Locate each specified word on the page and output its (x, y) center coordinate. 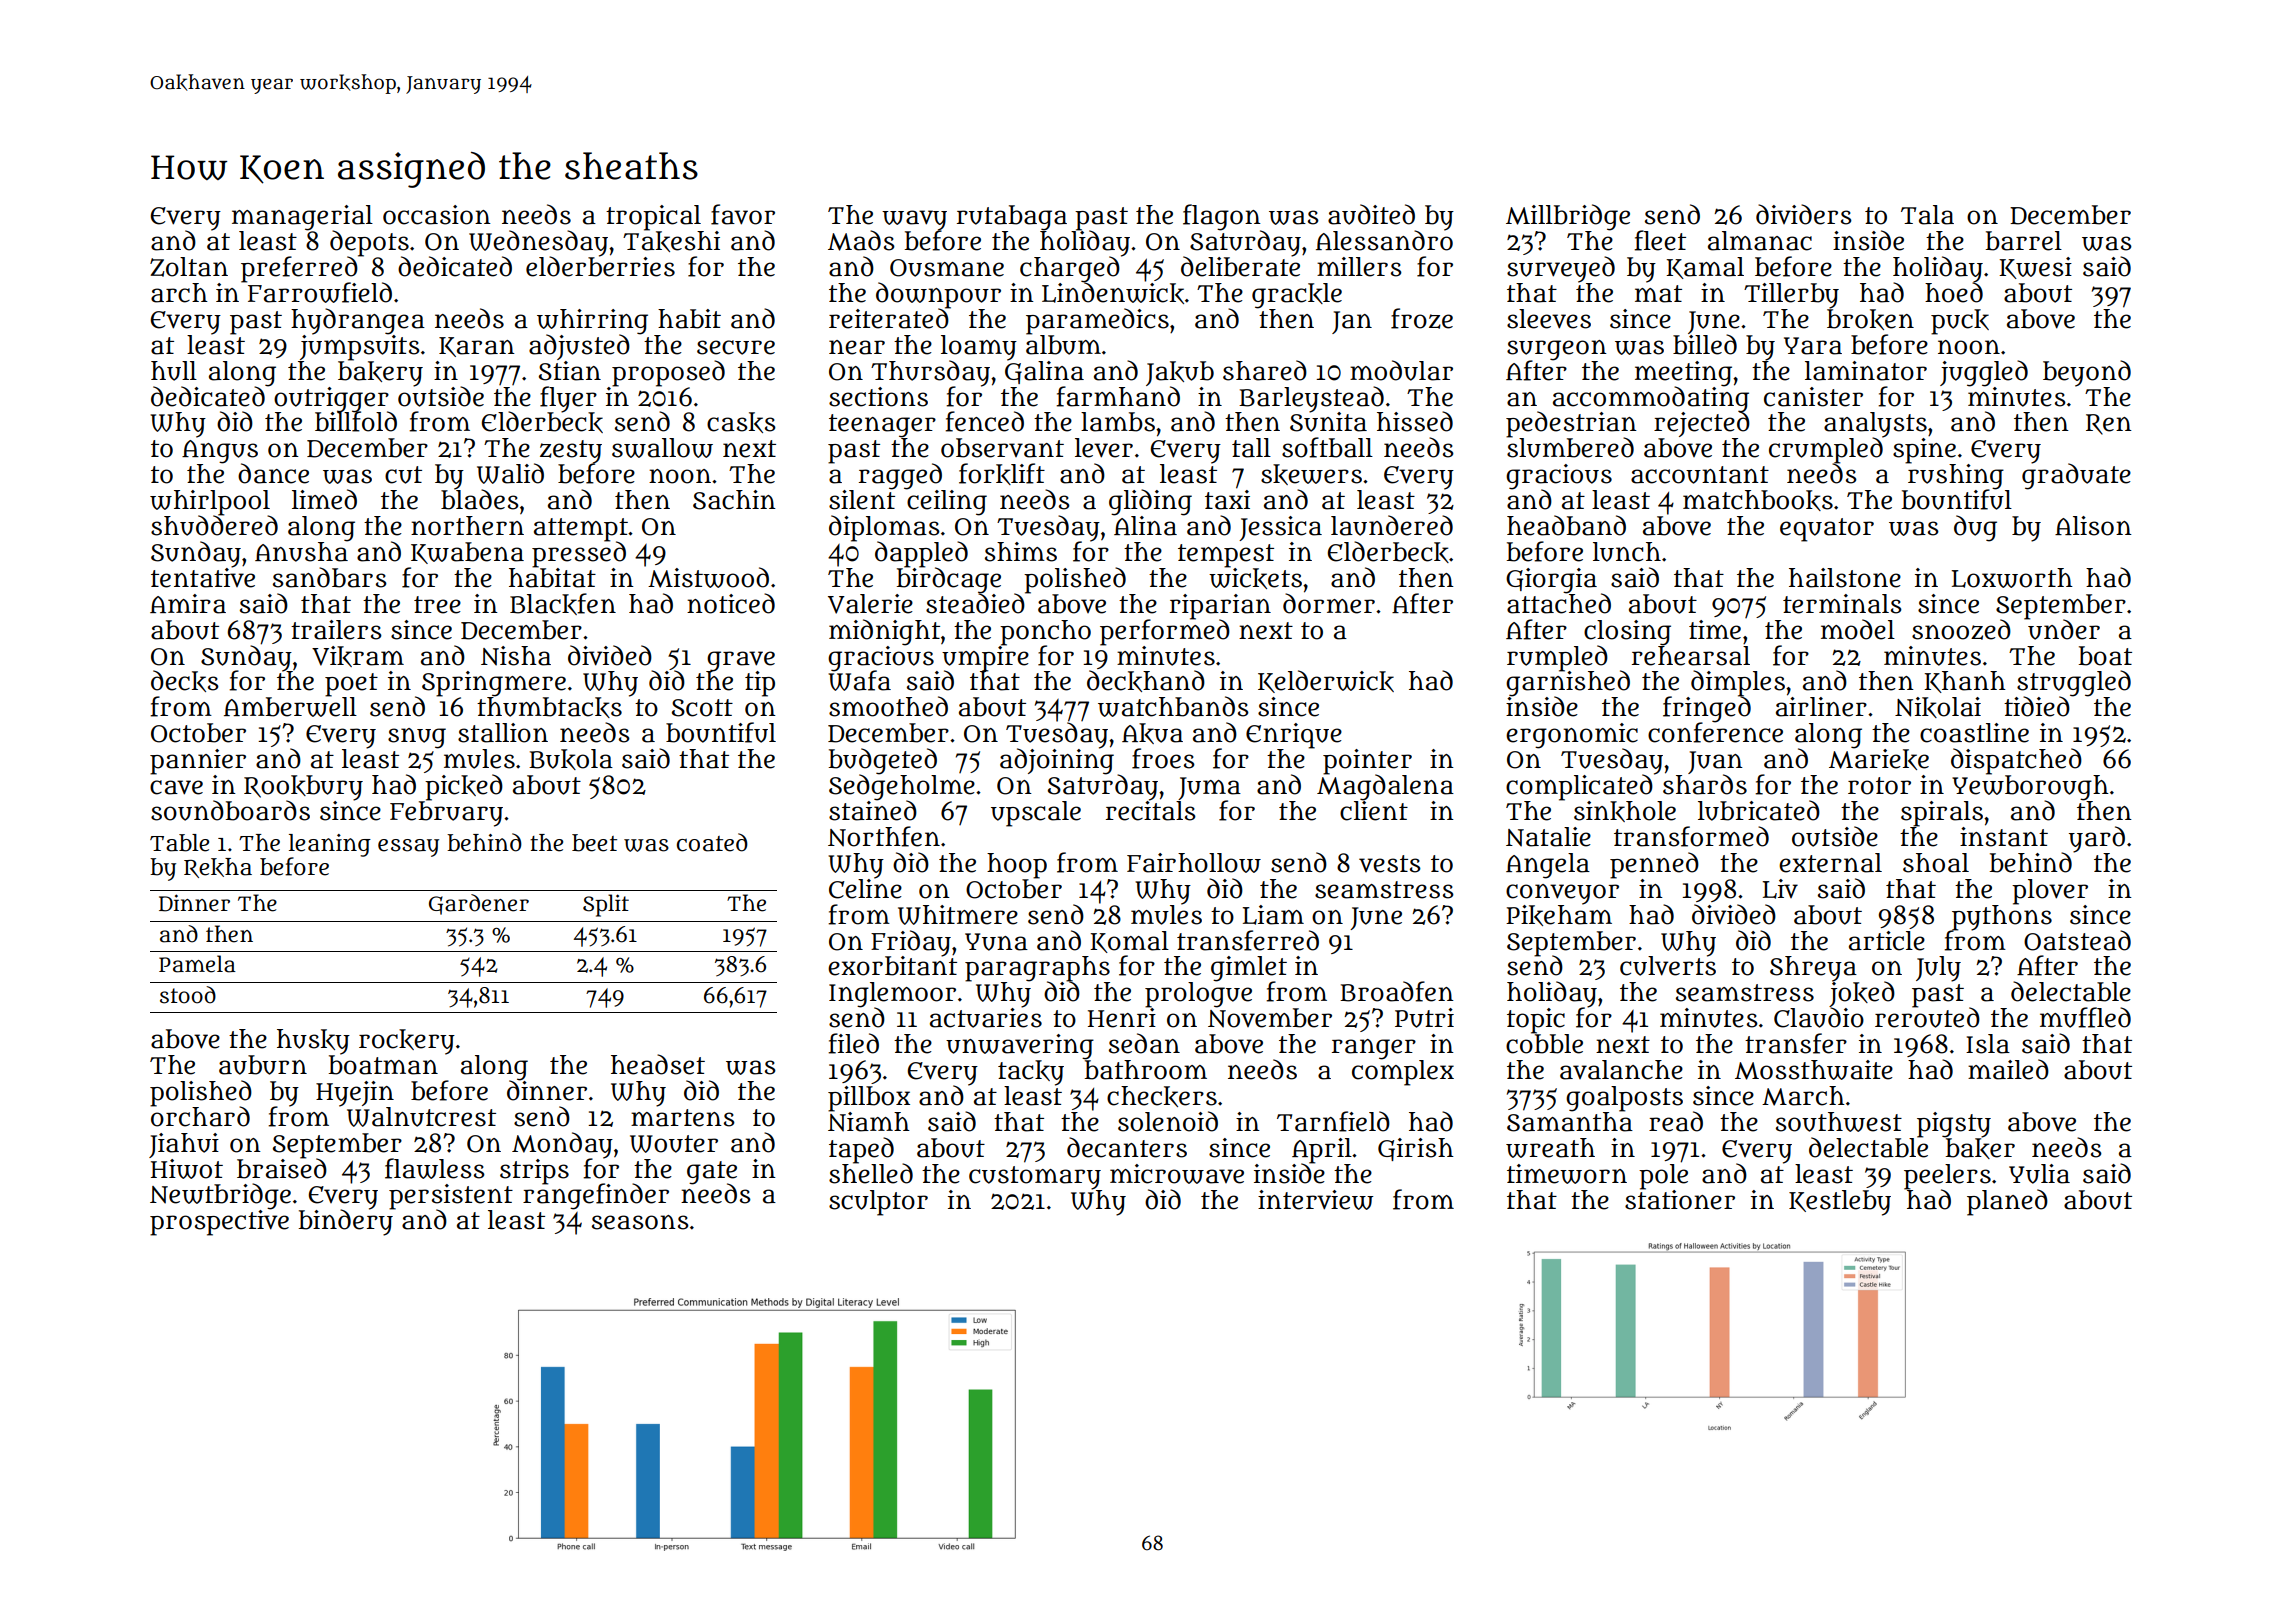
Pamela (197, 964)
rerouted (1927, 1017)
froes (1163, 758)
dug (1975, 528)
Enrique (1294, 736)
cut (403, 475)
